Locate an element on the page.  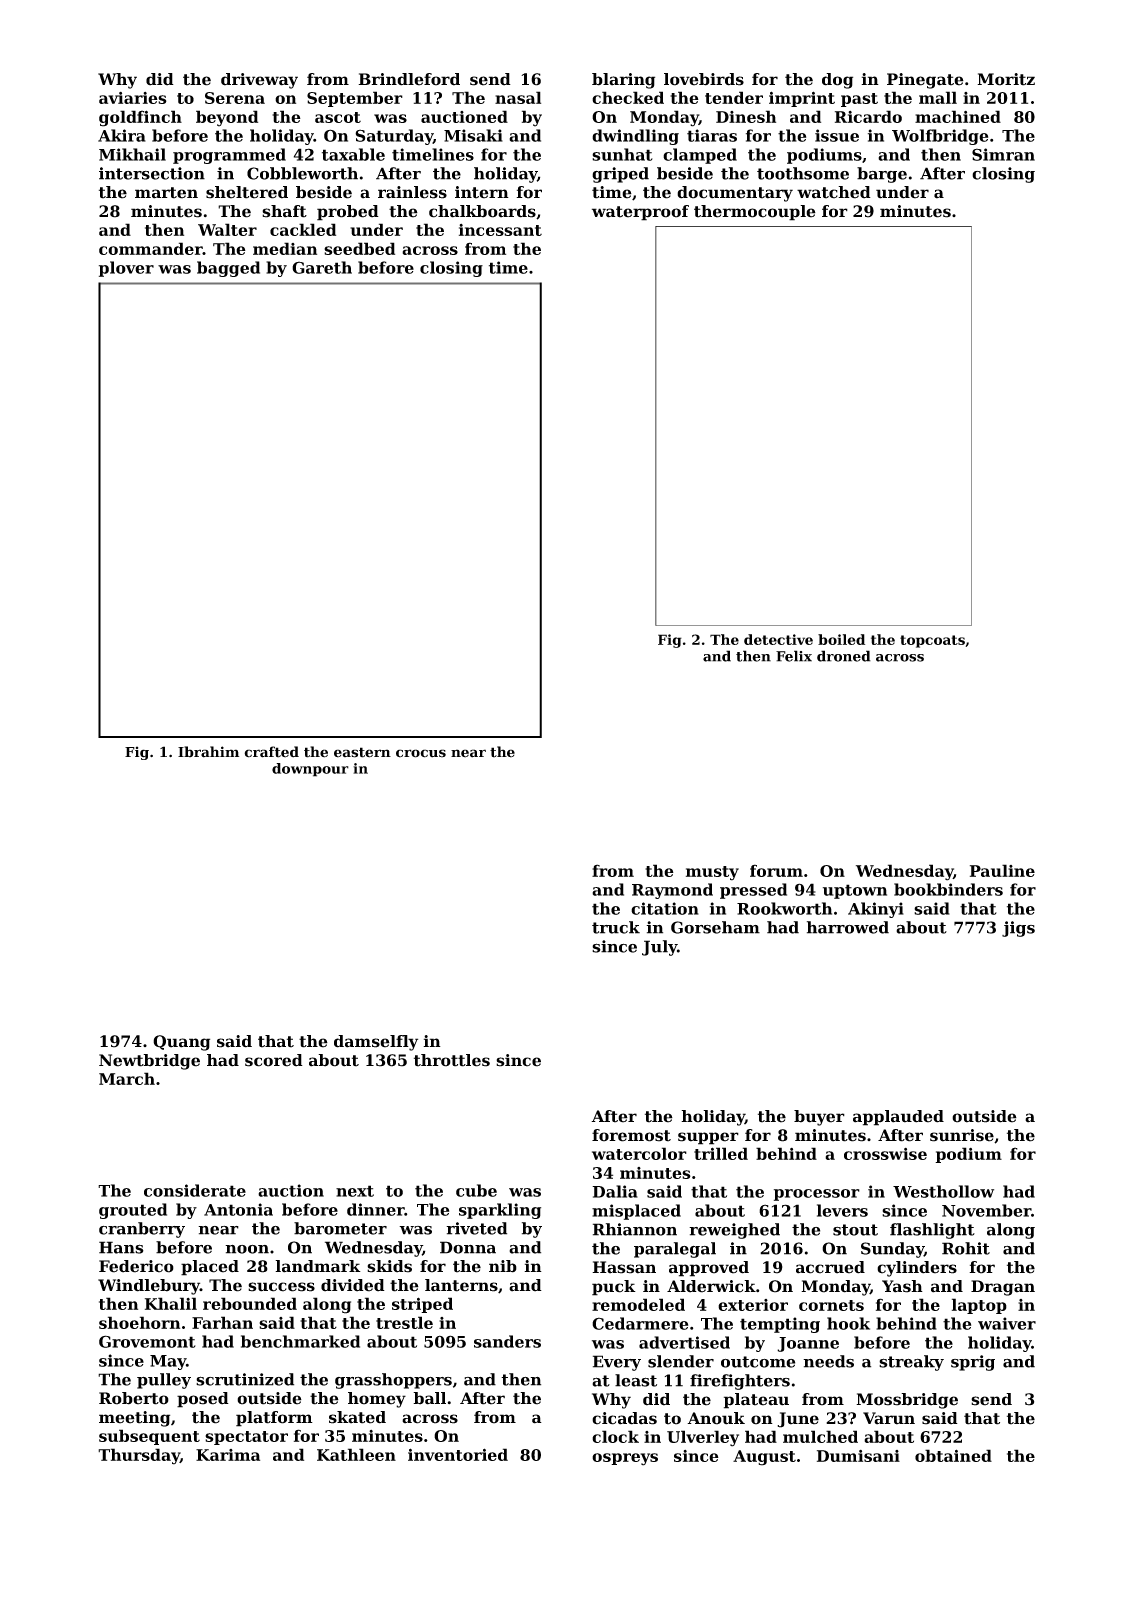
crocus is located at coordinates (421, 753).
